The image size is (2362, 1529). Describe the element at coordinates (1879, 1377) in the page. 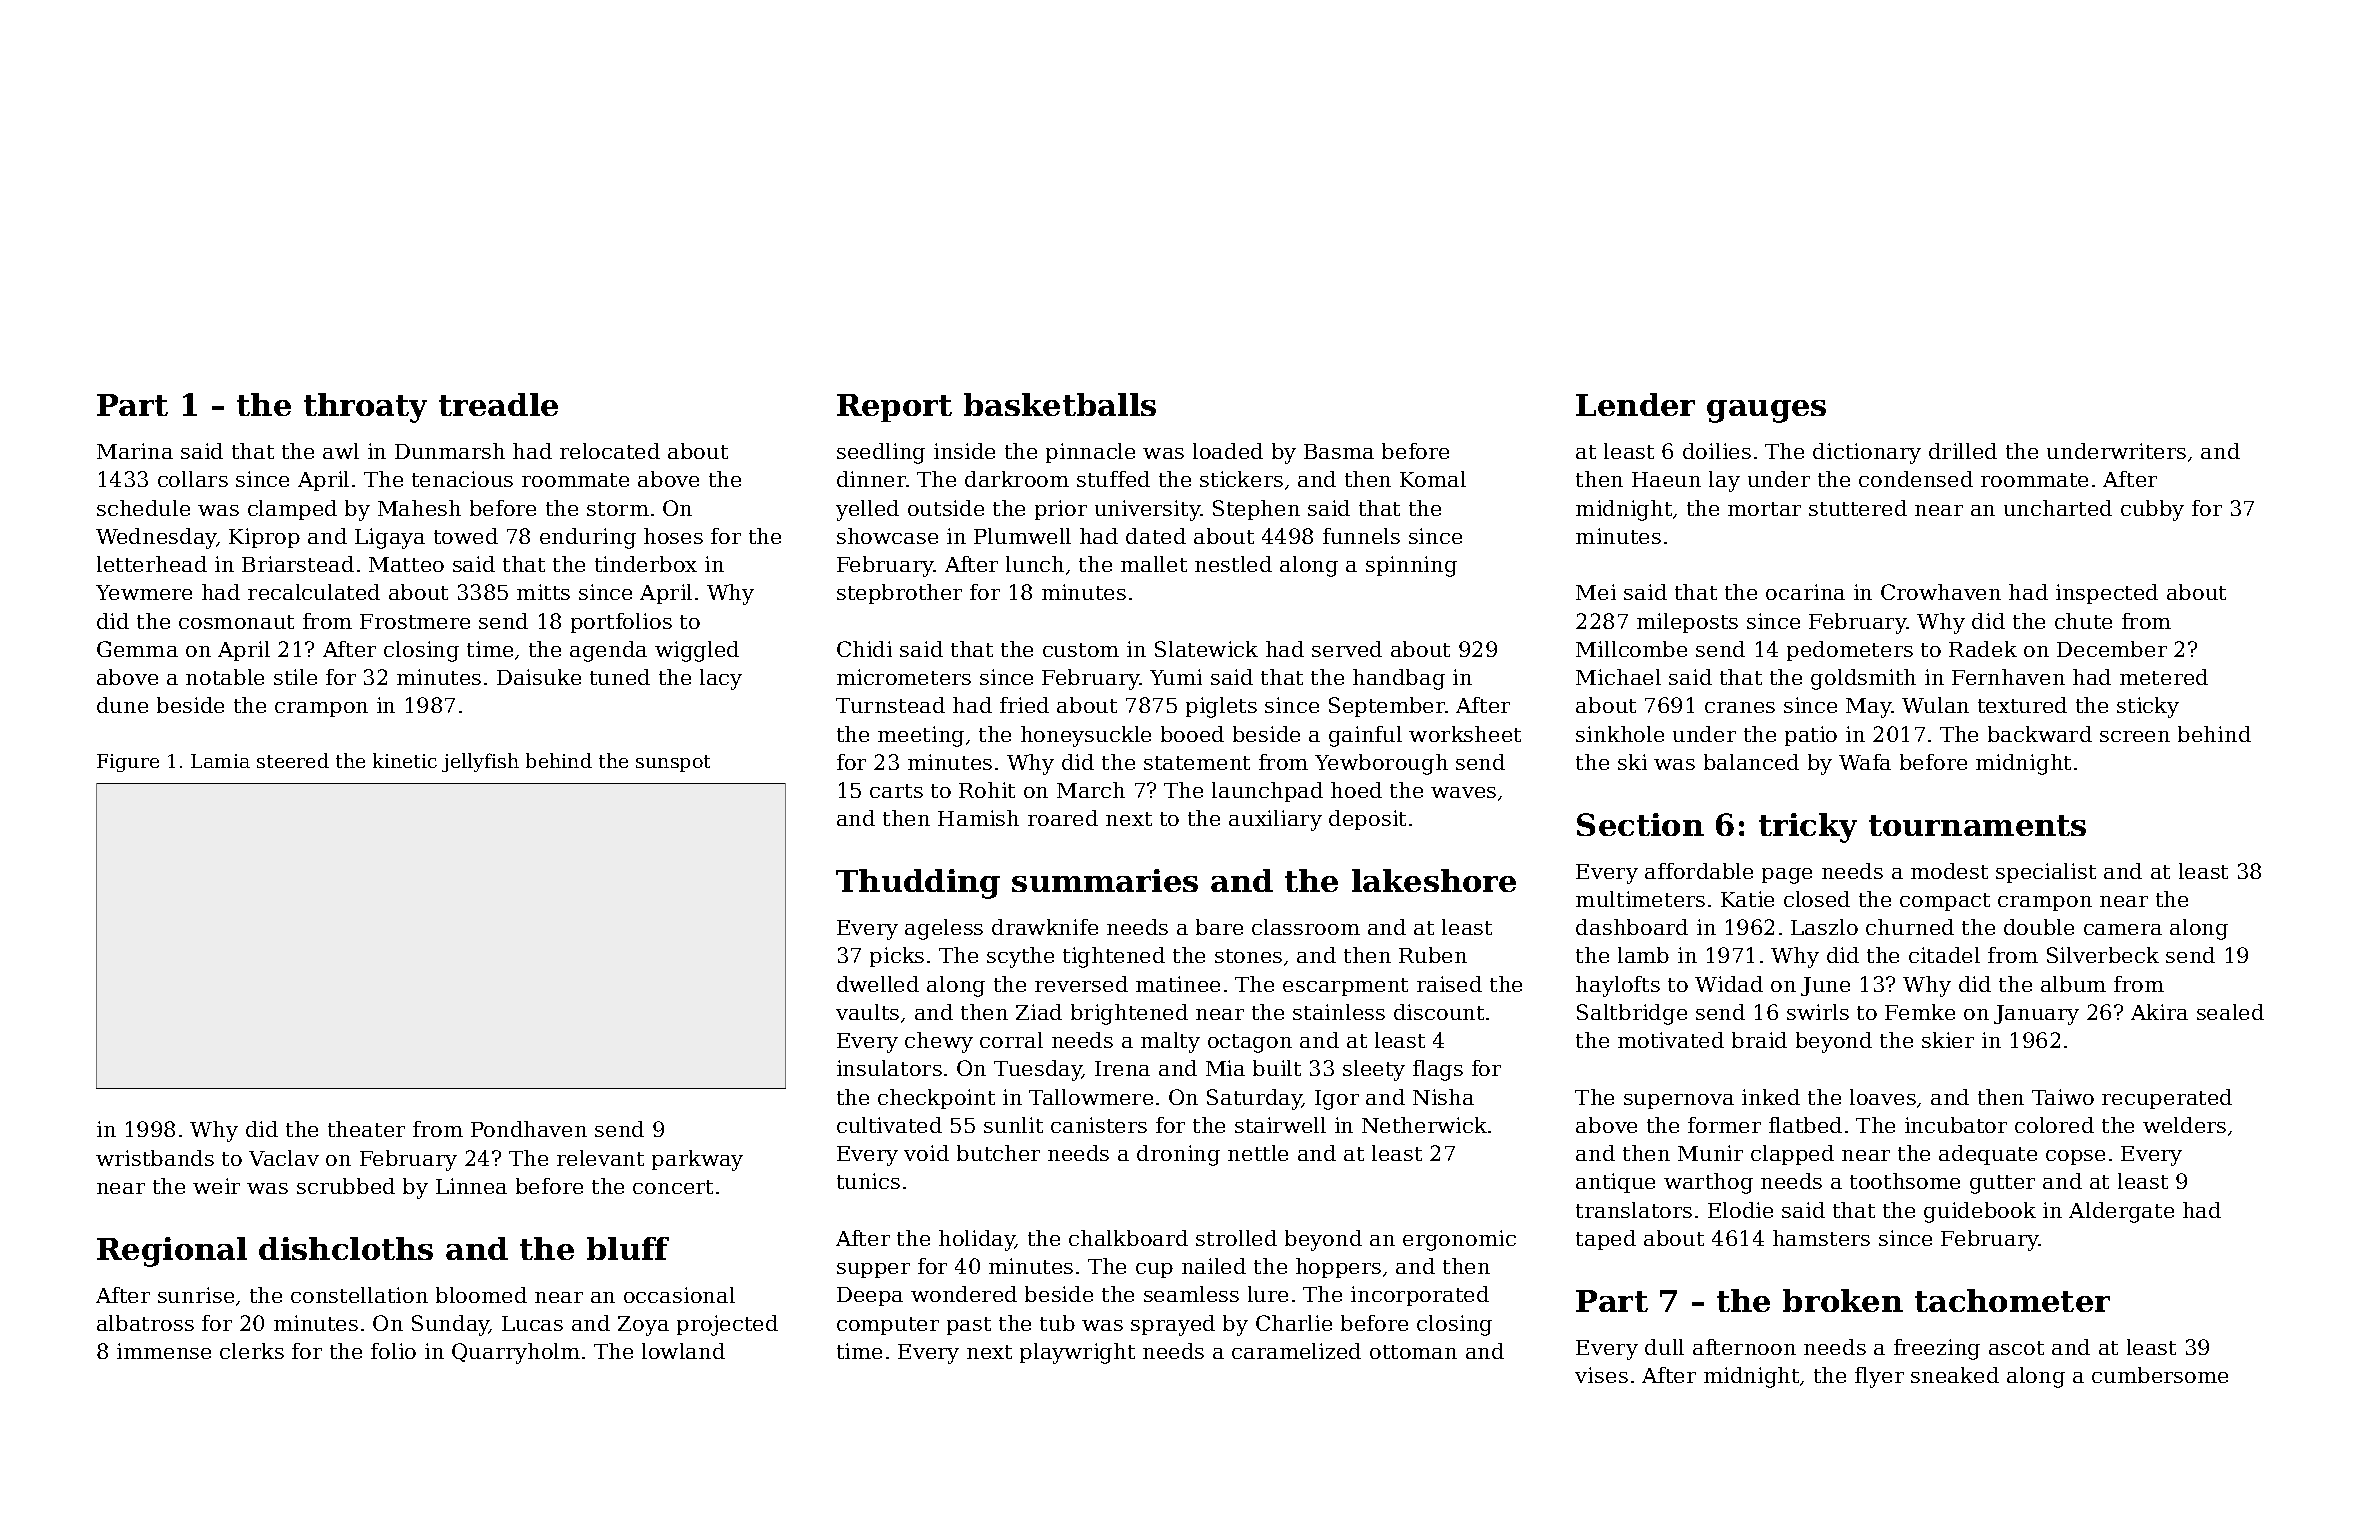

I see `flyer` at that location.
